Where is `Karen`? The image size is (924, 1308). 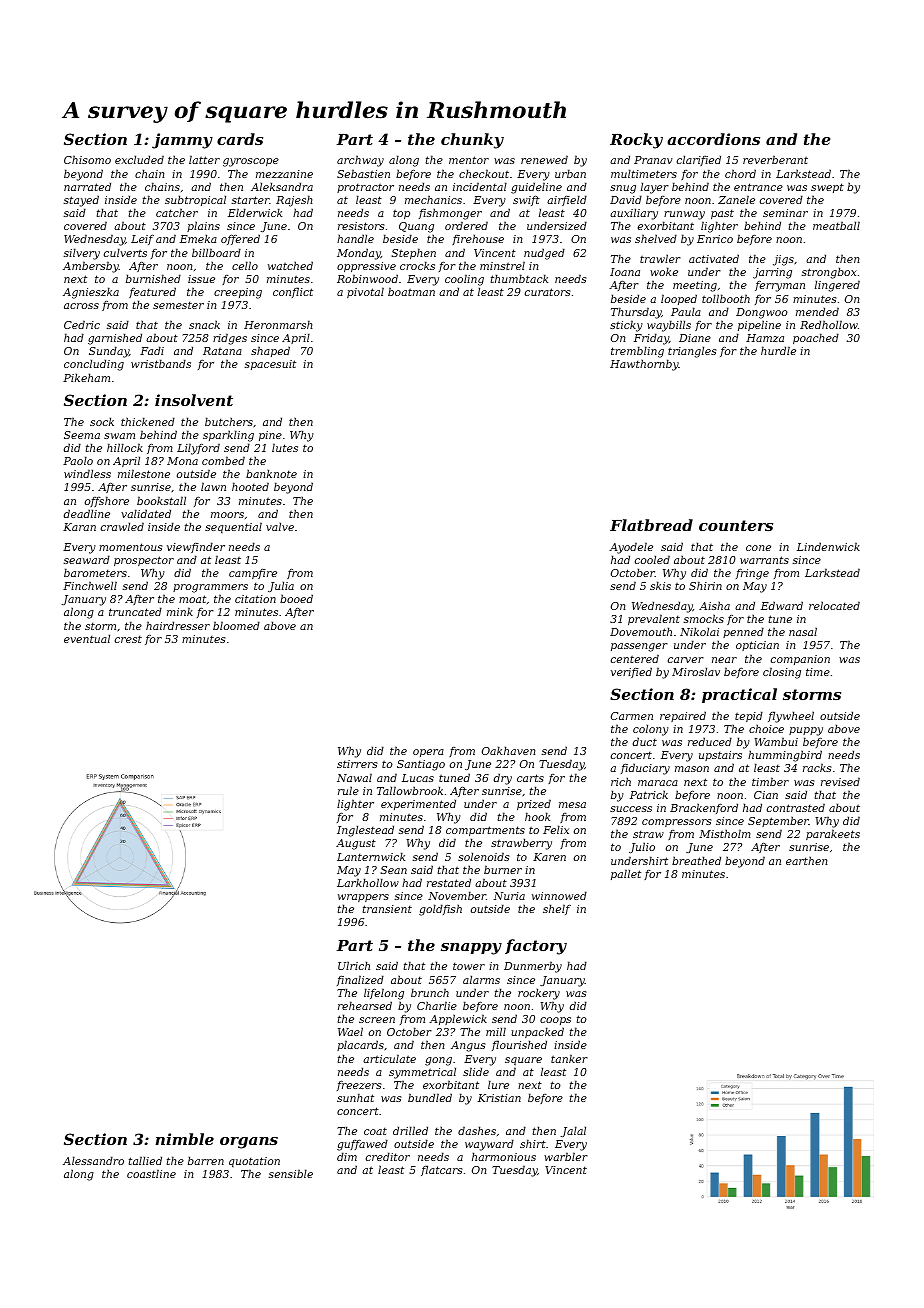 Karen is located at coordinates (549, 857).
